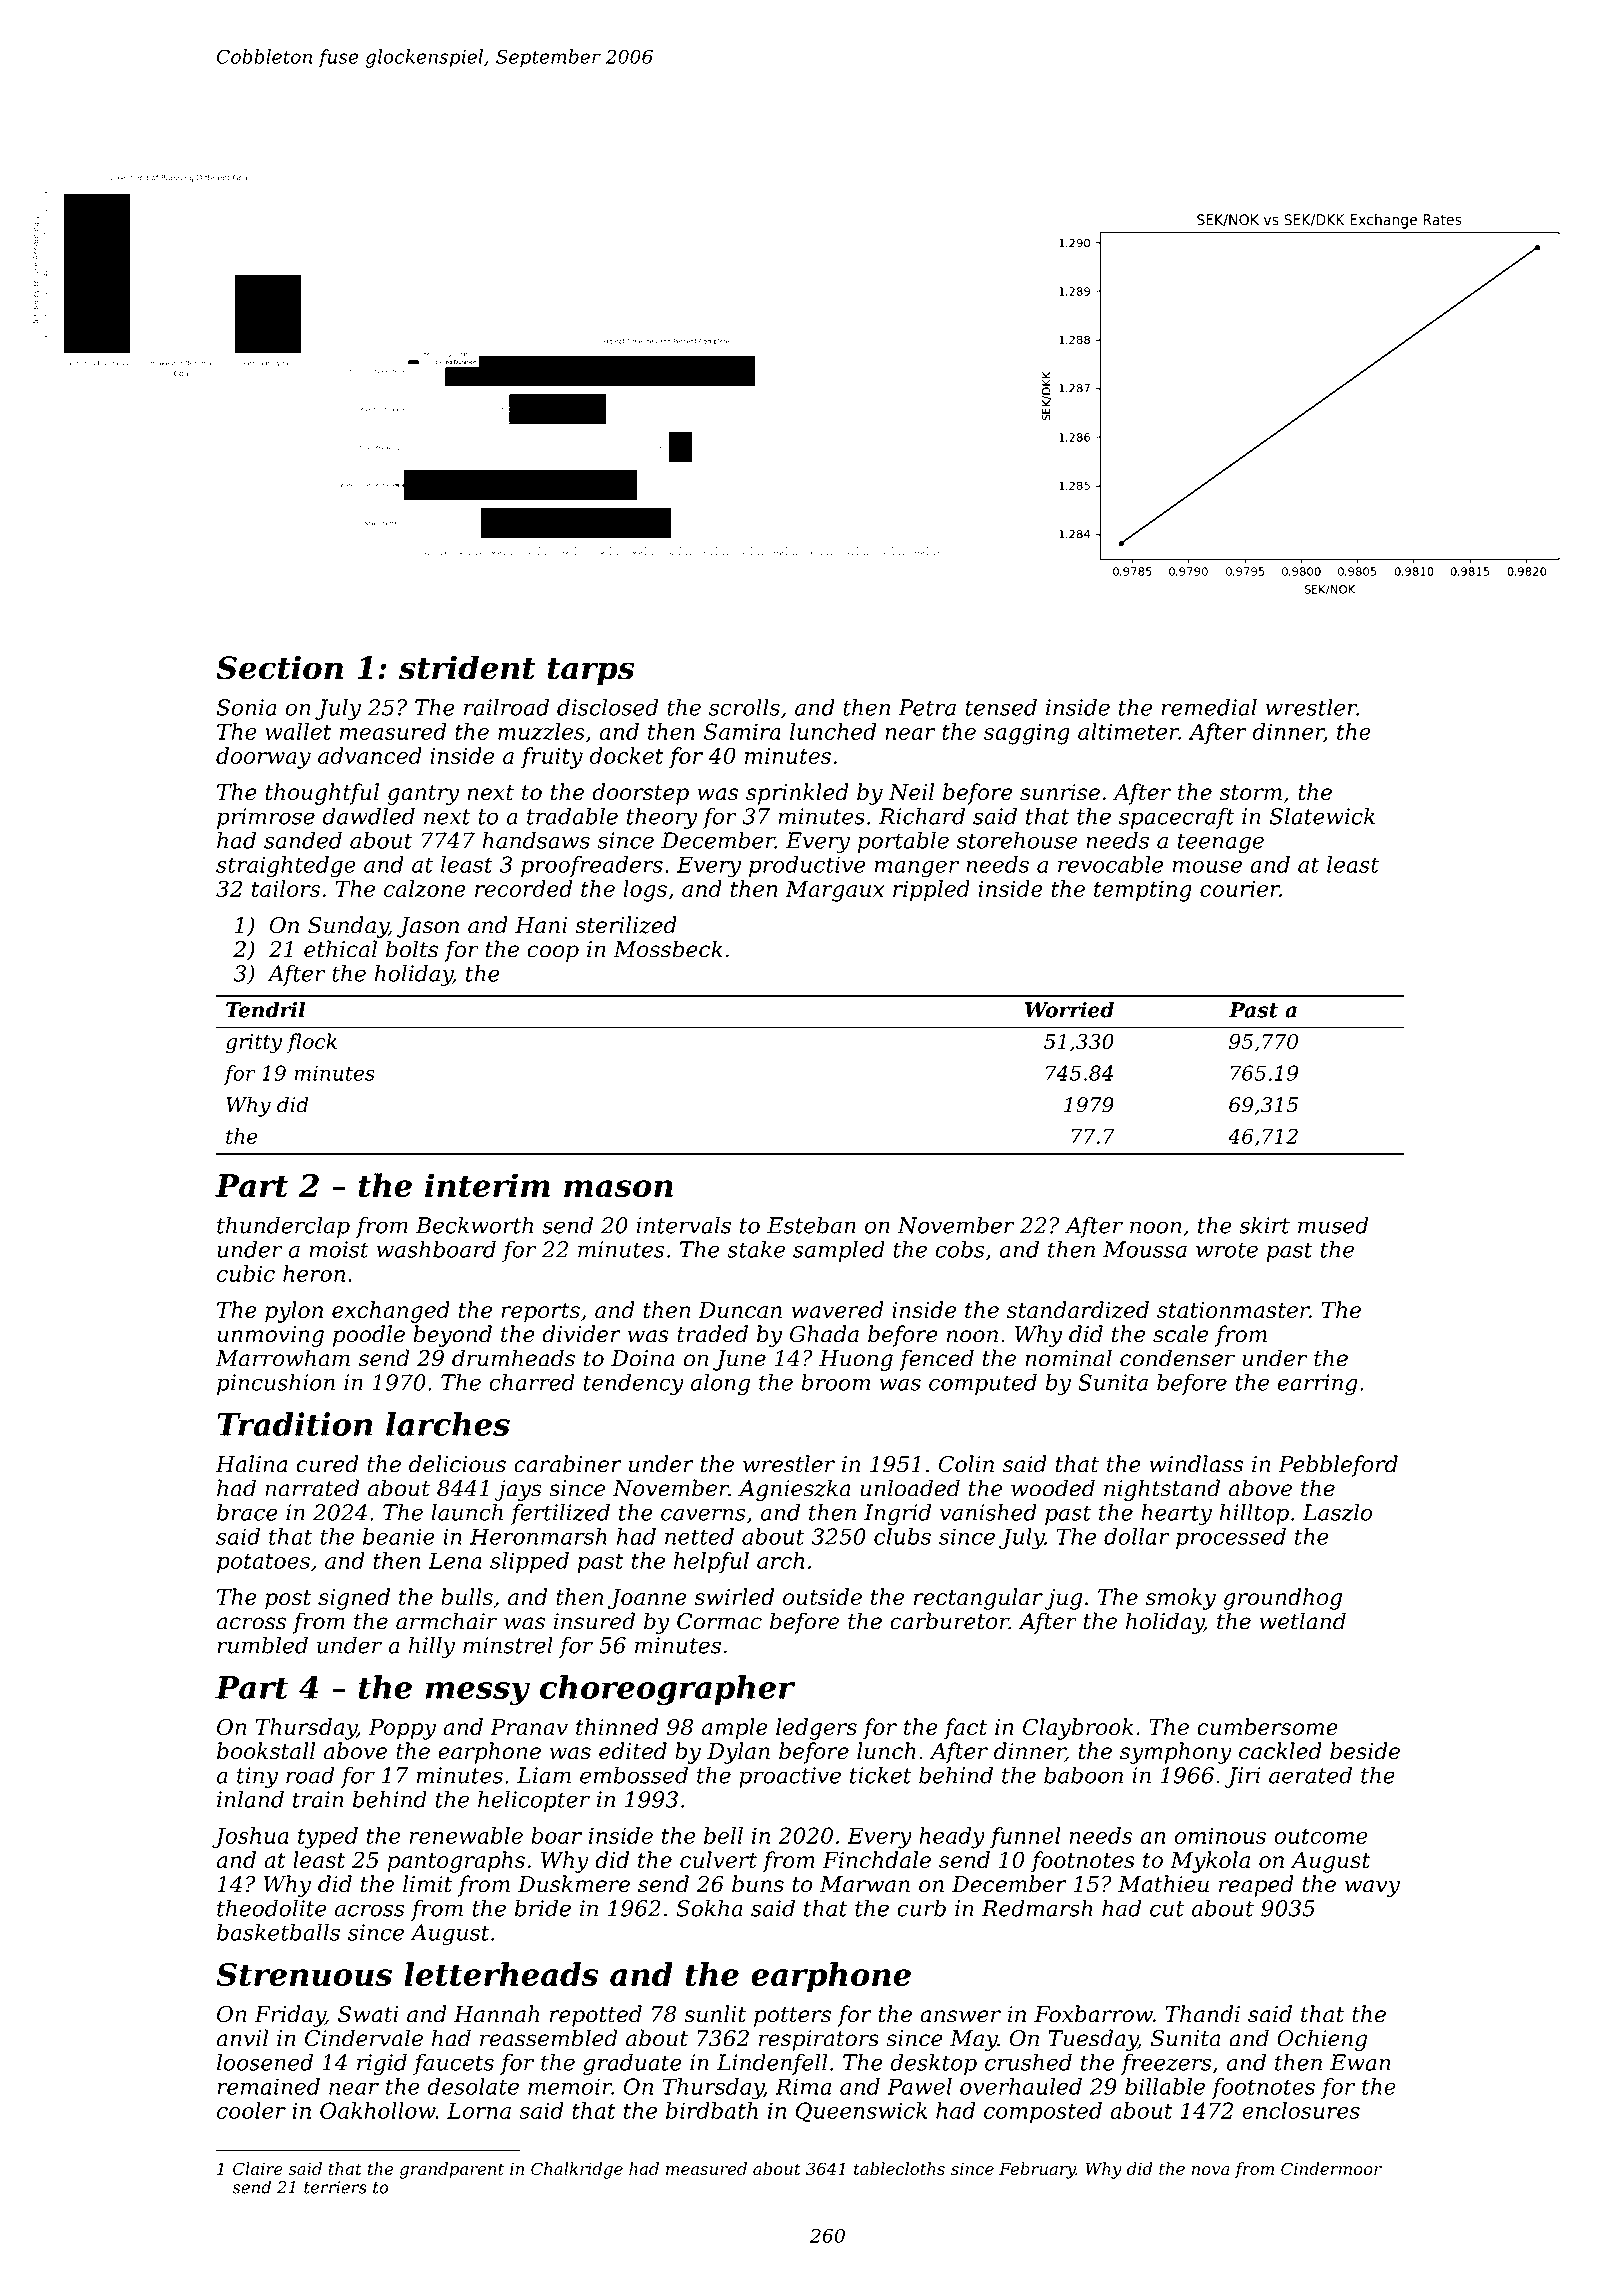 The width and height of the screenshot is (1620, 2292). Describe the element at coordinates (467, 667) in the screenshot. I see `strident` at that location.
